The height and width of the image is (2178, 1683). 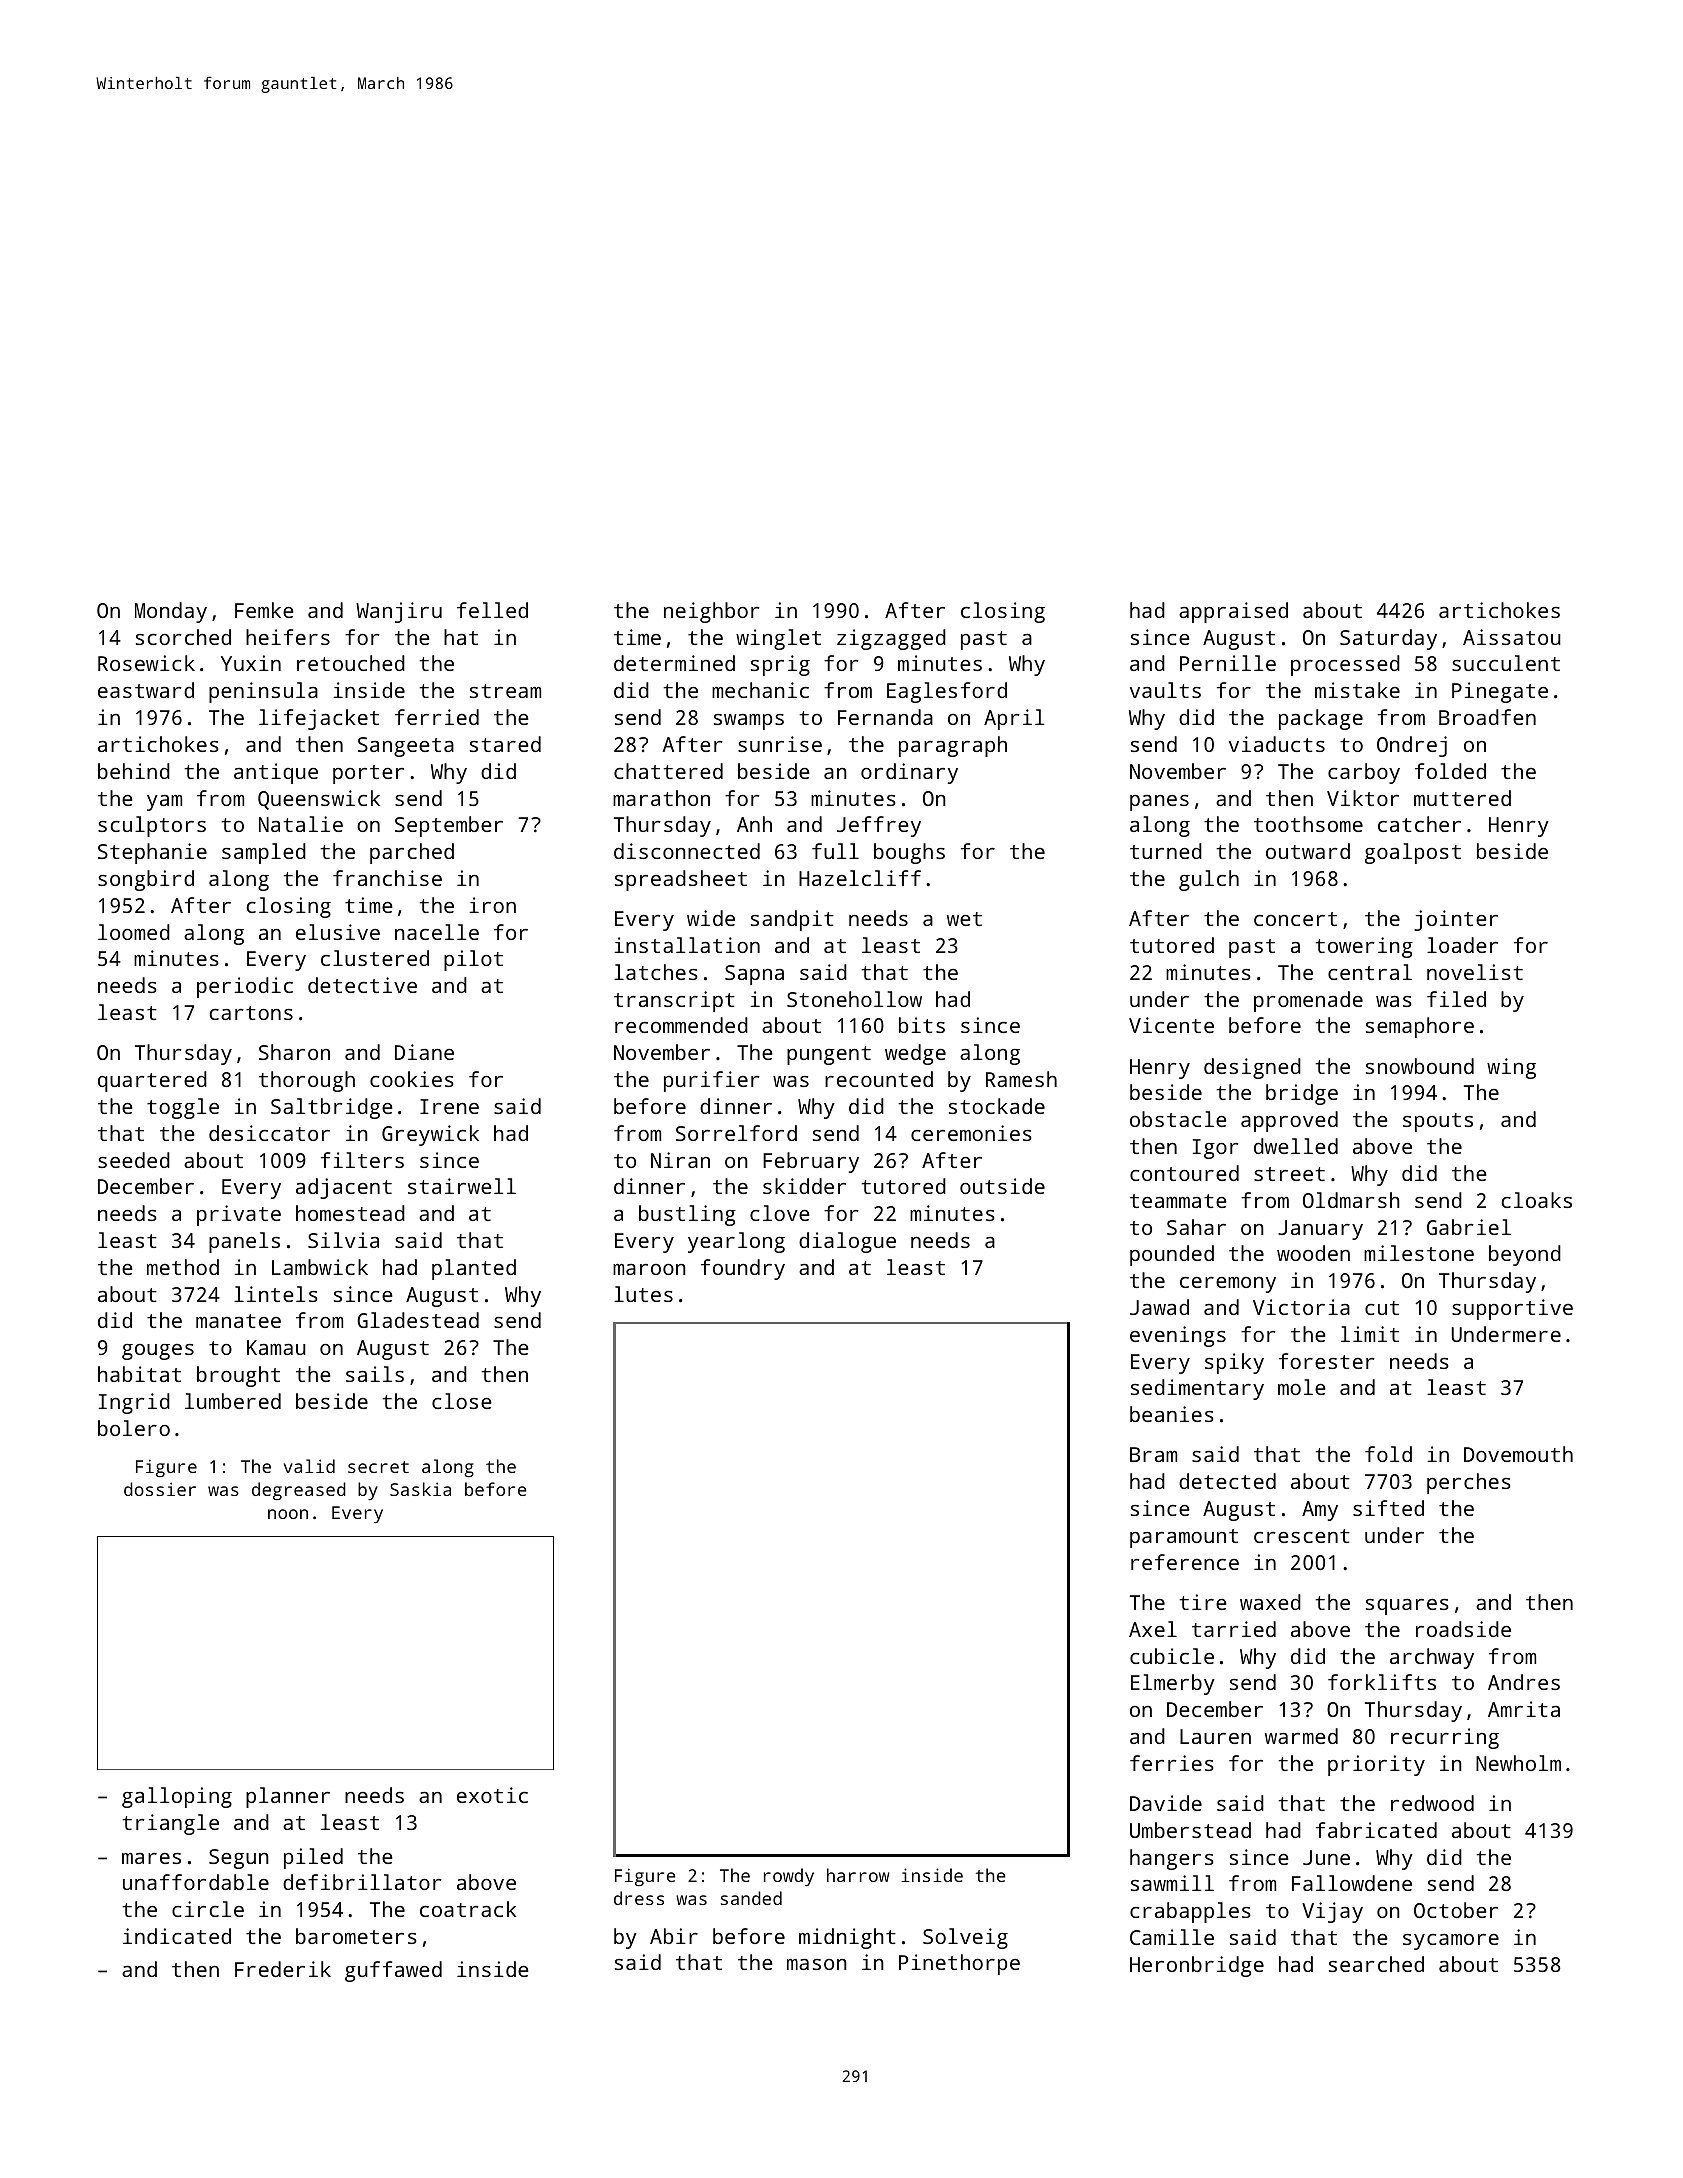 I want to click on Fernanda, so click(x=885, y=717).
